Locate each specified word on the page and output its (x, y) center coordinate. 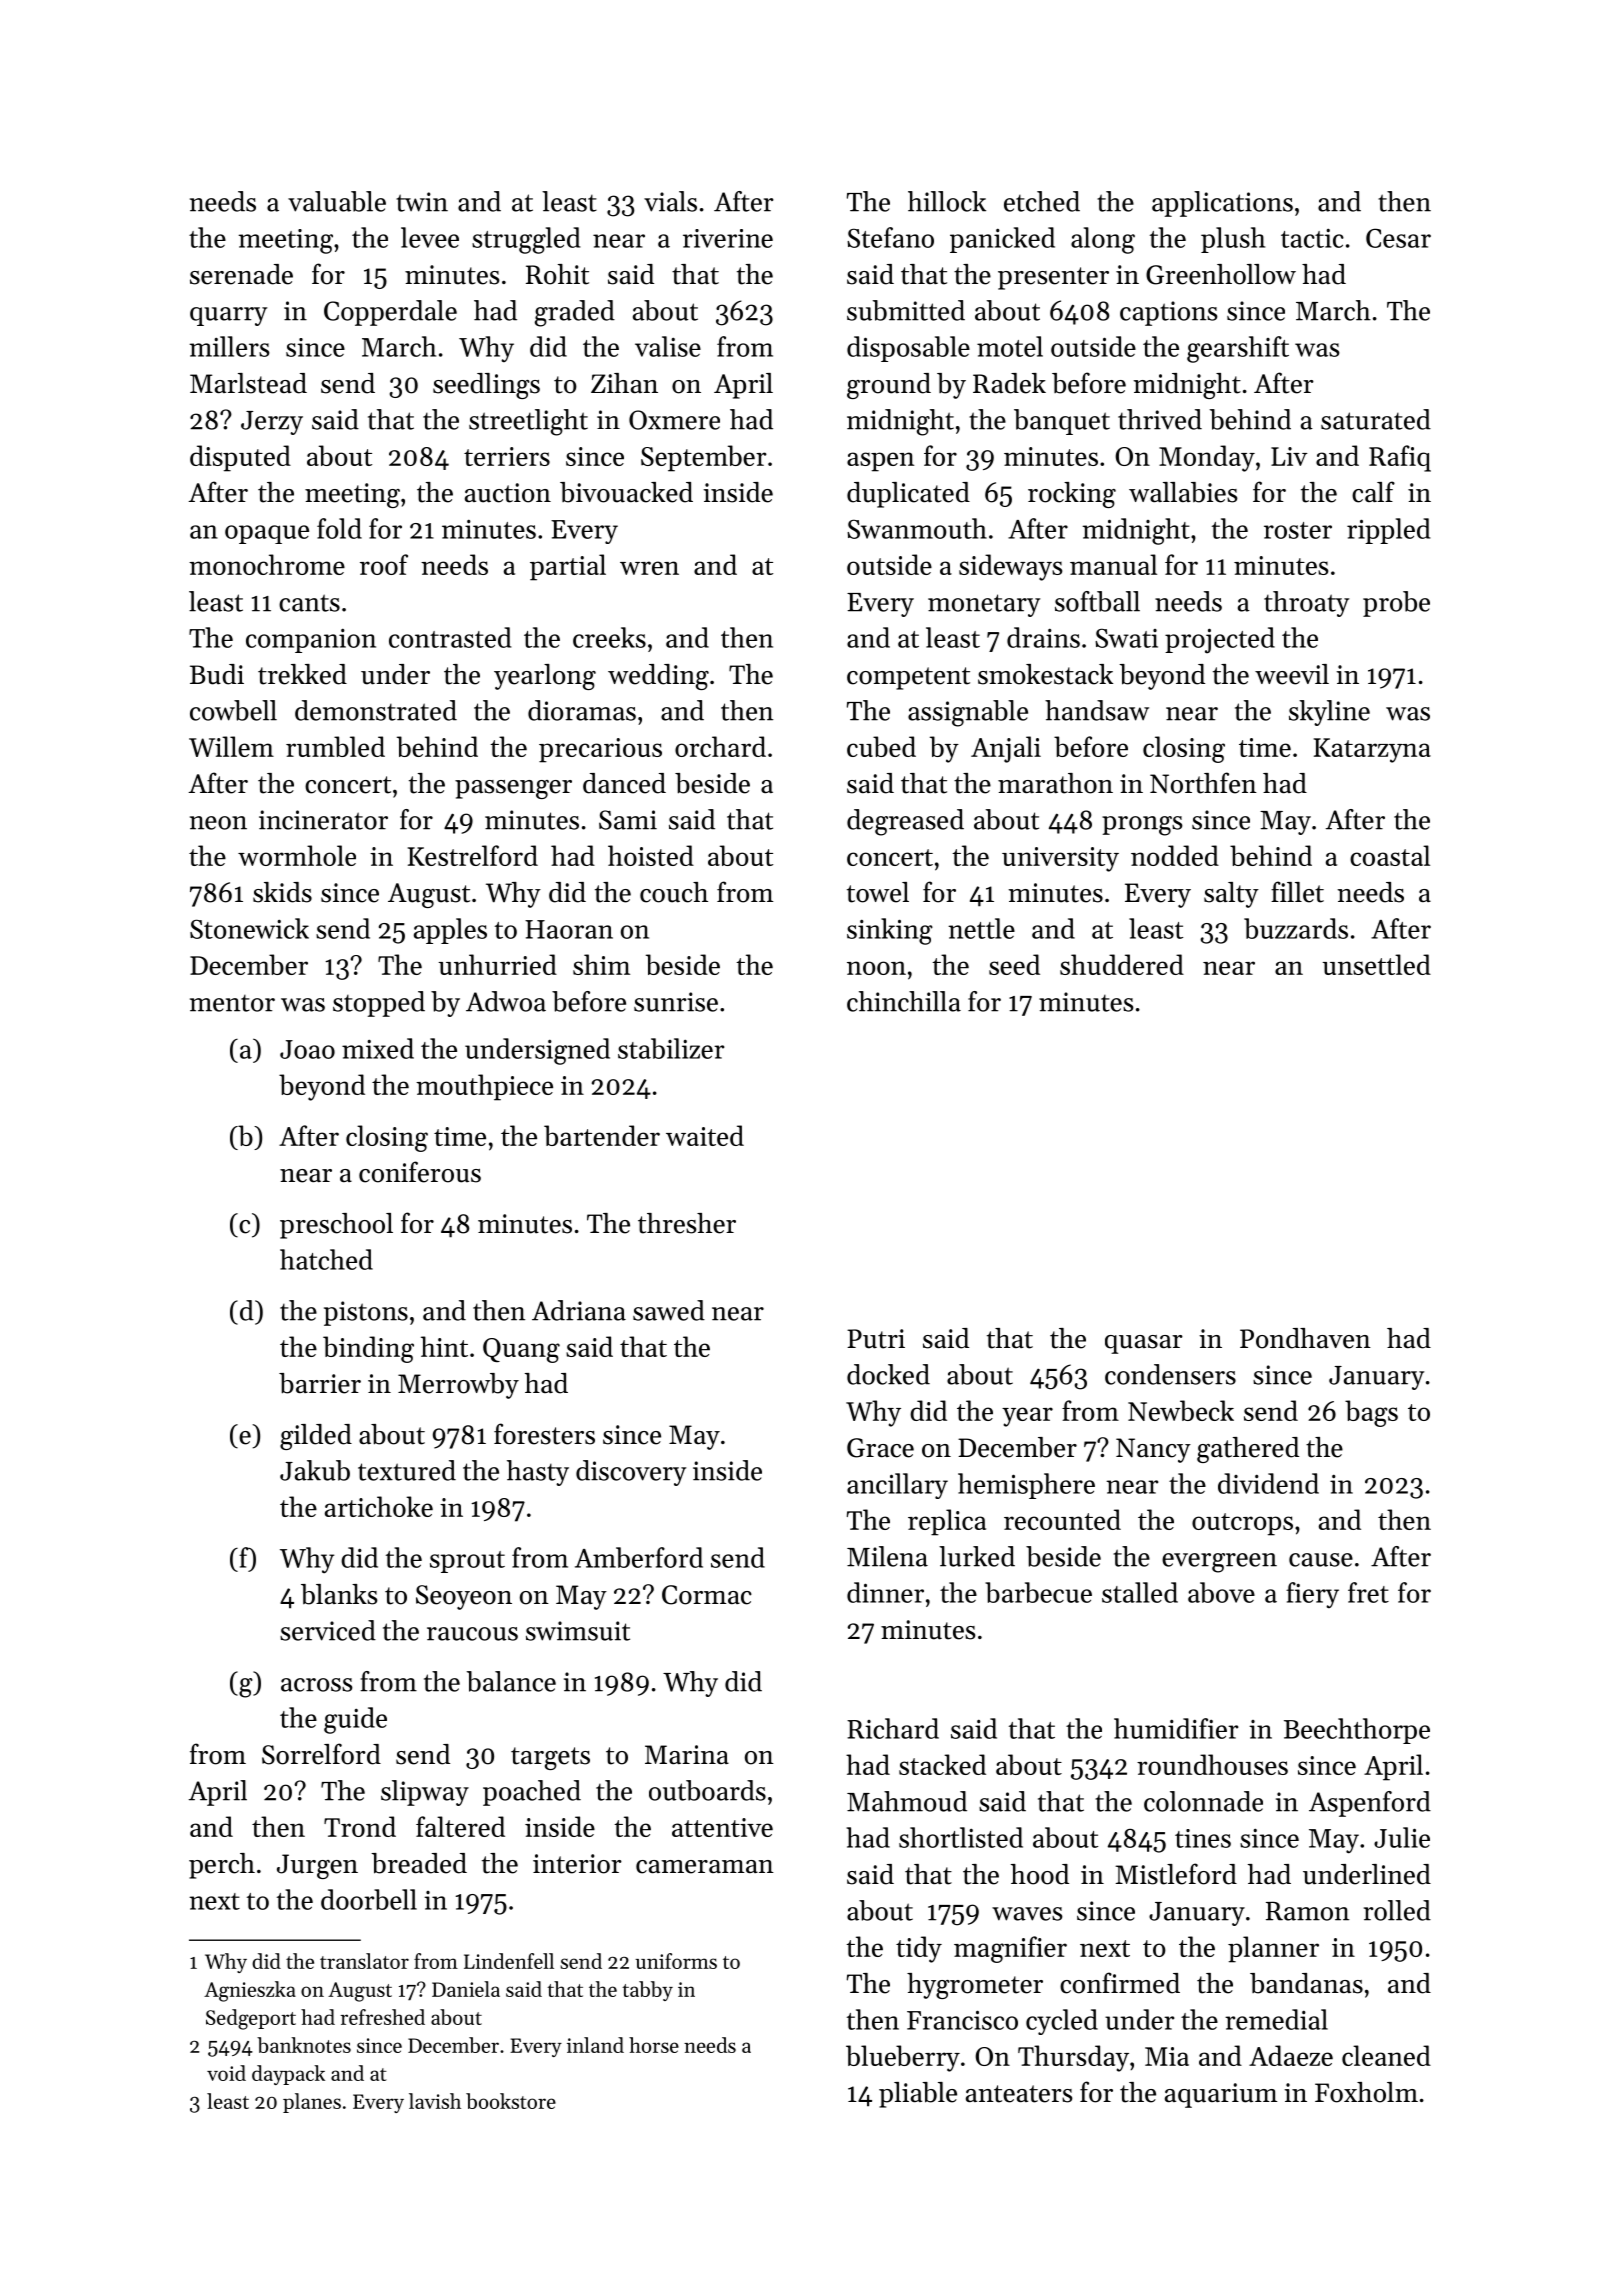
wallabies (1183, 492)
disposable (908, 349)
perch (222, 1866)
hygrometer (975, 1986)
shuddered (1122, 964)
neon (218, 823)
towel (878, 892)
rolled (1397, 1910)
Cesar (1398, 238)
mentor (232, 1003)
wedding (658, 677)
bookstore (511, 2101)
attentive (722, 1827)
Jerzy (272, 423)
